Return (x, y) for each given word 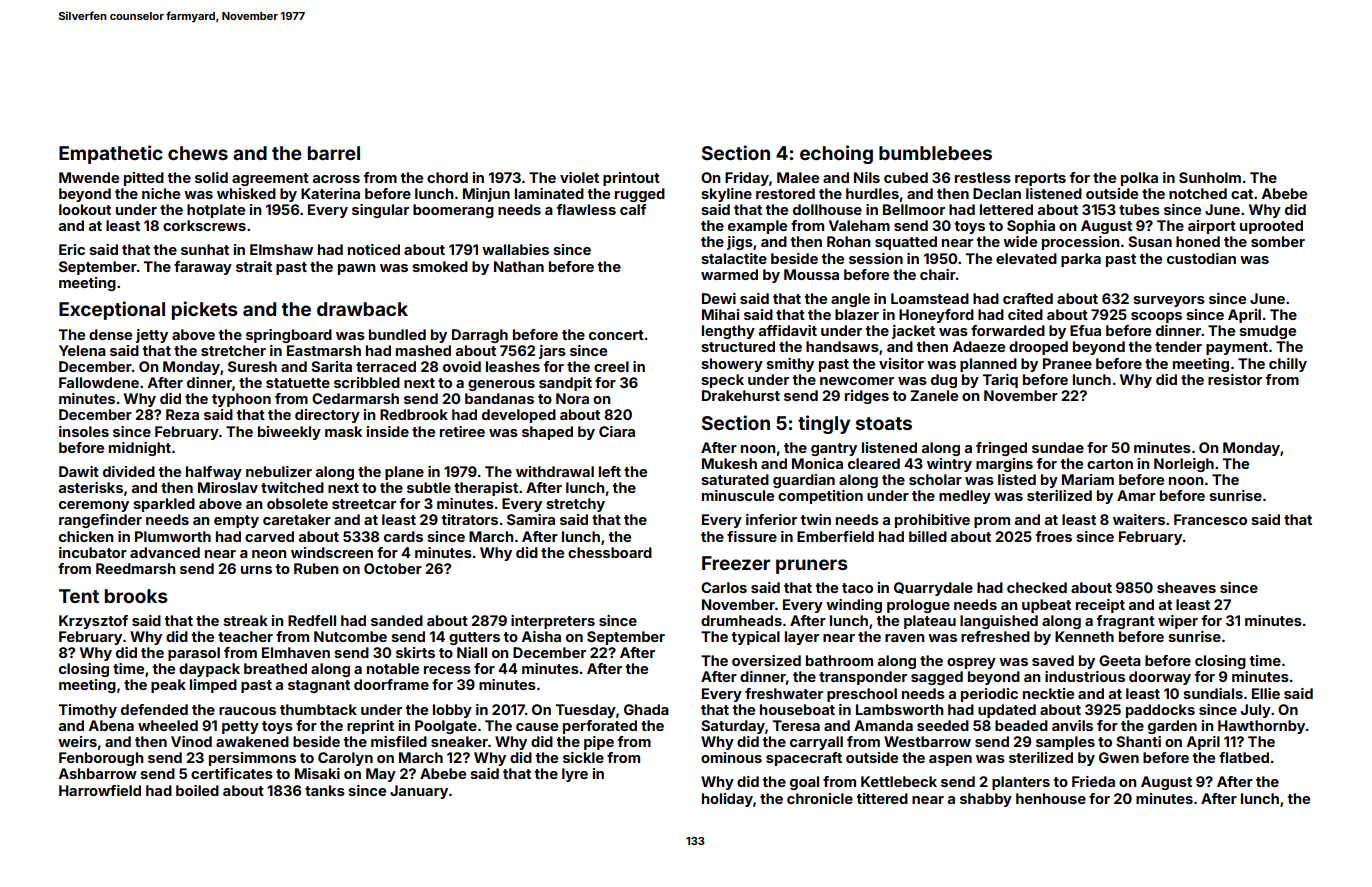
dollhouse (827, 209)
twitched (292, 487)
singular (380, 211)
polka (1139, 179)
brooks (136, 596)
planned (988, 365)
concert (616, 335)
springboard (289, 336)
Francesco (1210, 519)
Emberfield (835, 536)
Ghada (646, 709)
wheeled (168, 725)
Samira (531, 519)
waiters (1139, 519)
